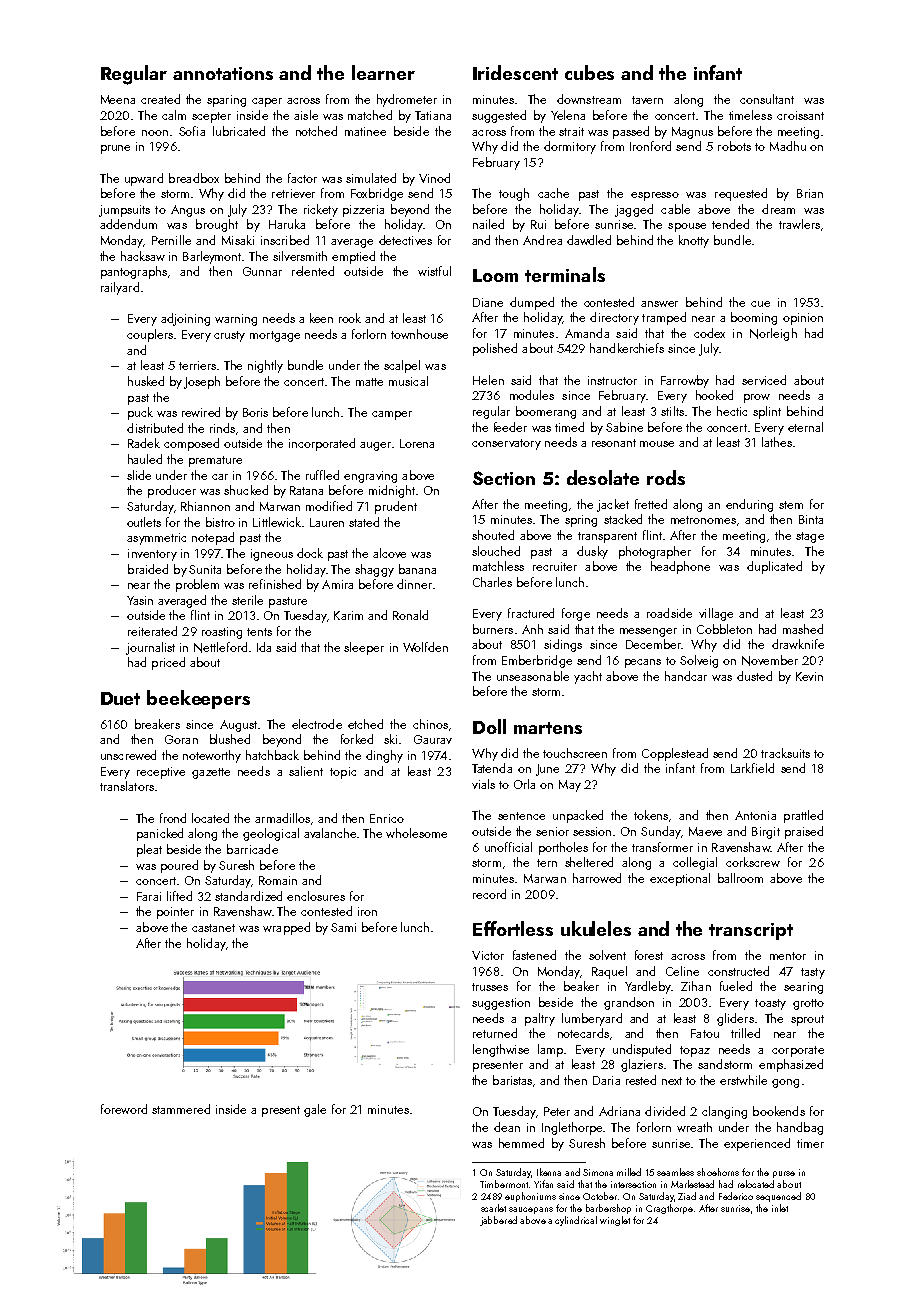  Describe the element at coordinates (809, 676) in the screenshot. I see `Kevin` at that location.
